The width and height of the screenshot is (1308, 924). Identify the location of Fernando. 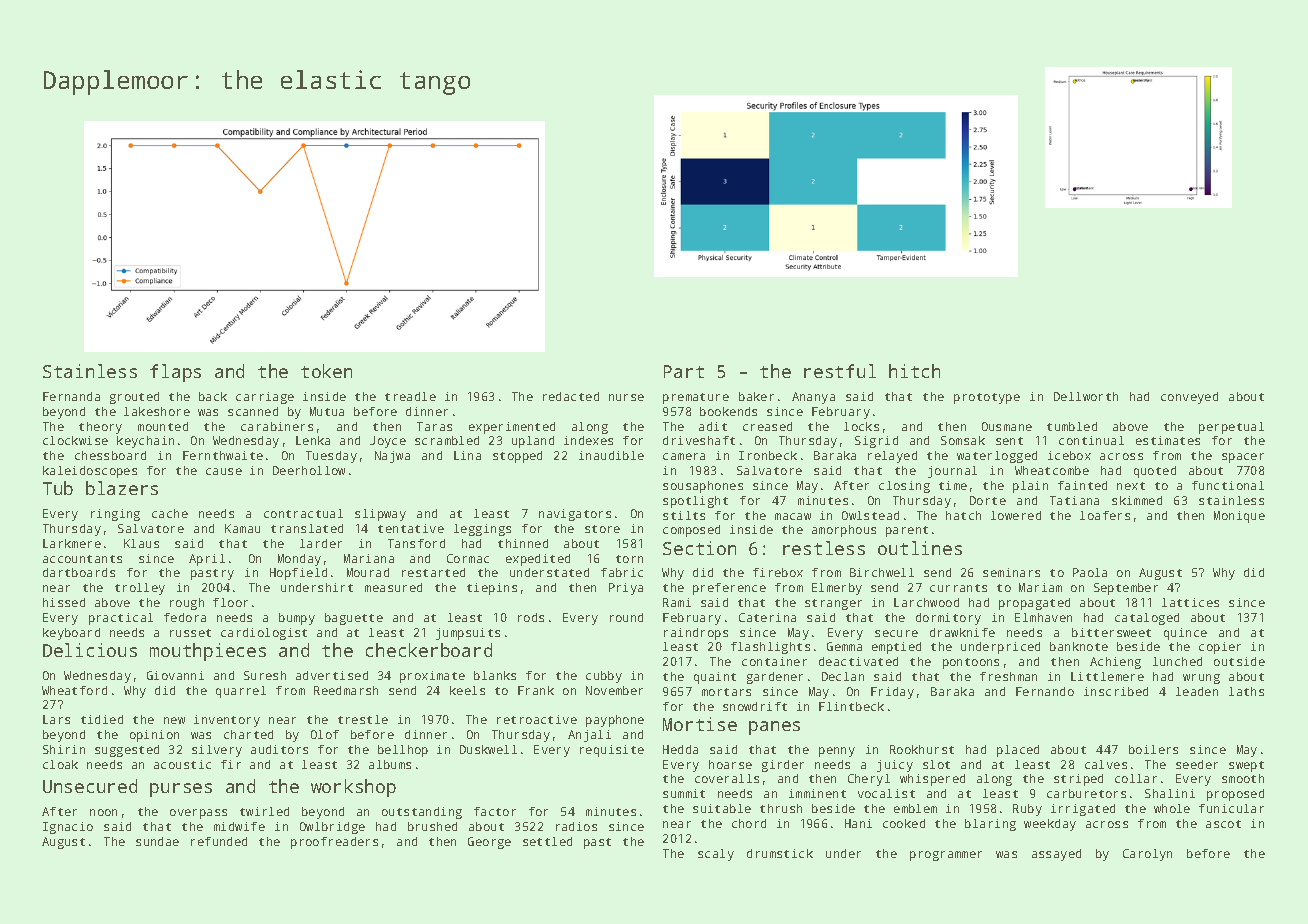
(1045, 691).
